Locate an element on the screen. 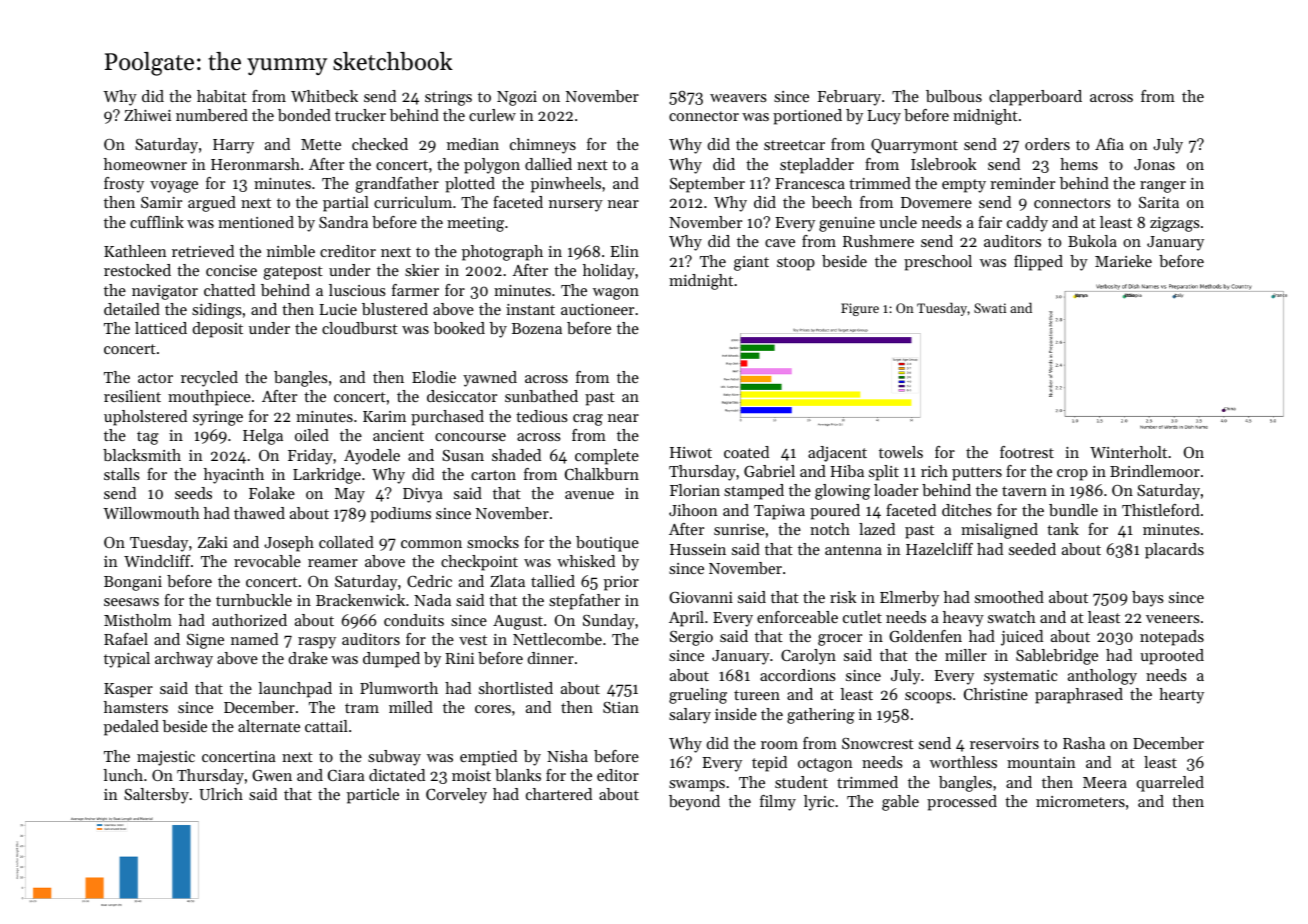 This screenshot has width=1308, height=924. bulbous is located at coordinates (954, 96).
